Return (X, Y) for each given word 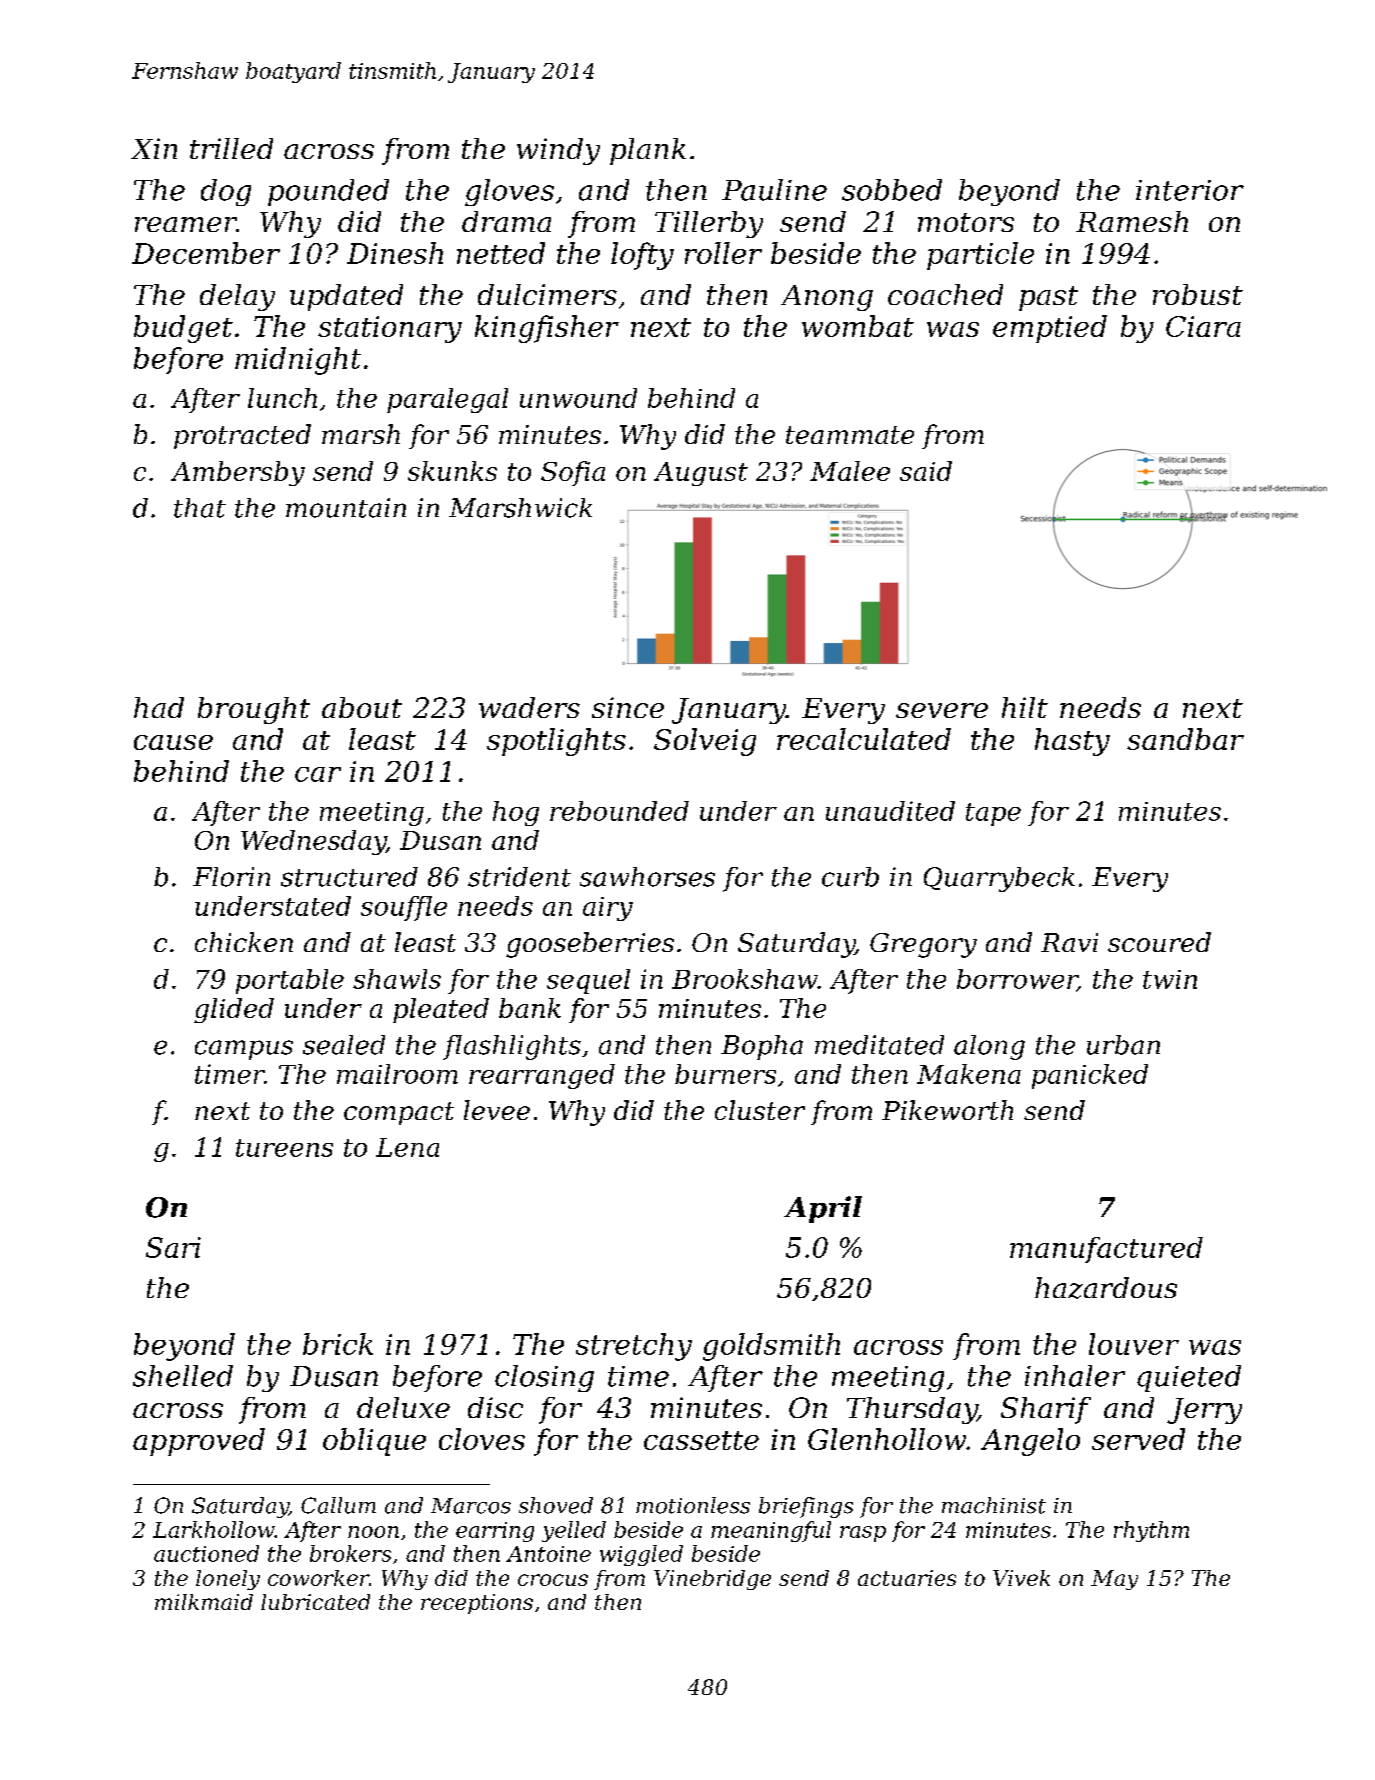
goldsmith (771, 1347)
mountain (346, 508)
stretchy (634, 1347)
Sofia (573, 473)
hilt (1025, 707)
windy (558, 151)
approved (199, 1442)
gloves (509, 192)
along (989, 1047)
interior (1190, 190)
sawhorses (647, 877)
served (1138, 1439)
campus (244, 1050)
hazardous (1106, 1288)
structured (349, 877)
